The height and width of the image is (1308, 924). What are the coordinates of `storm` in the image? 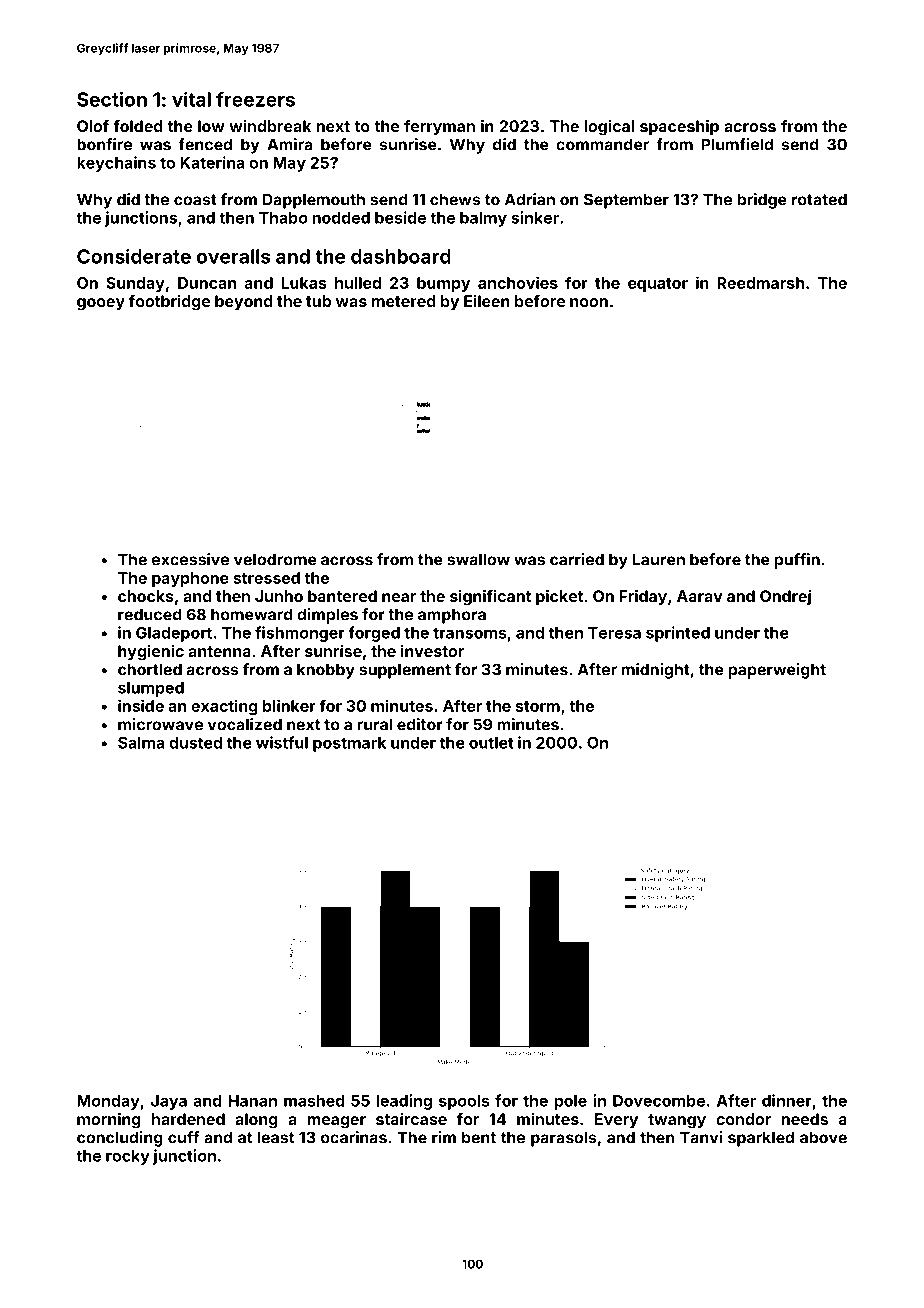 It's located at (538, 706).
